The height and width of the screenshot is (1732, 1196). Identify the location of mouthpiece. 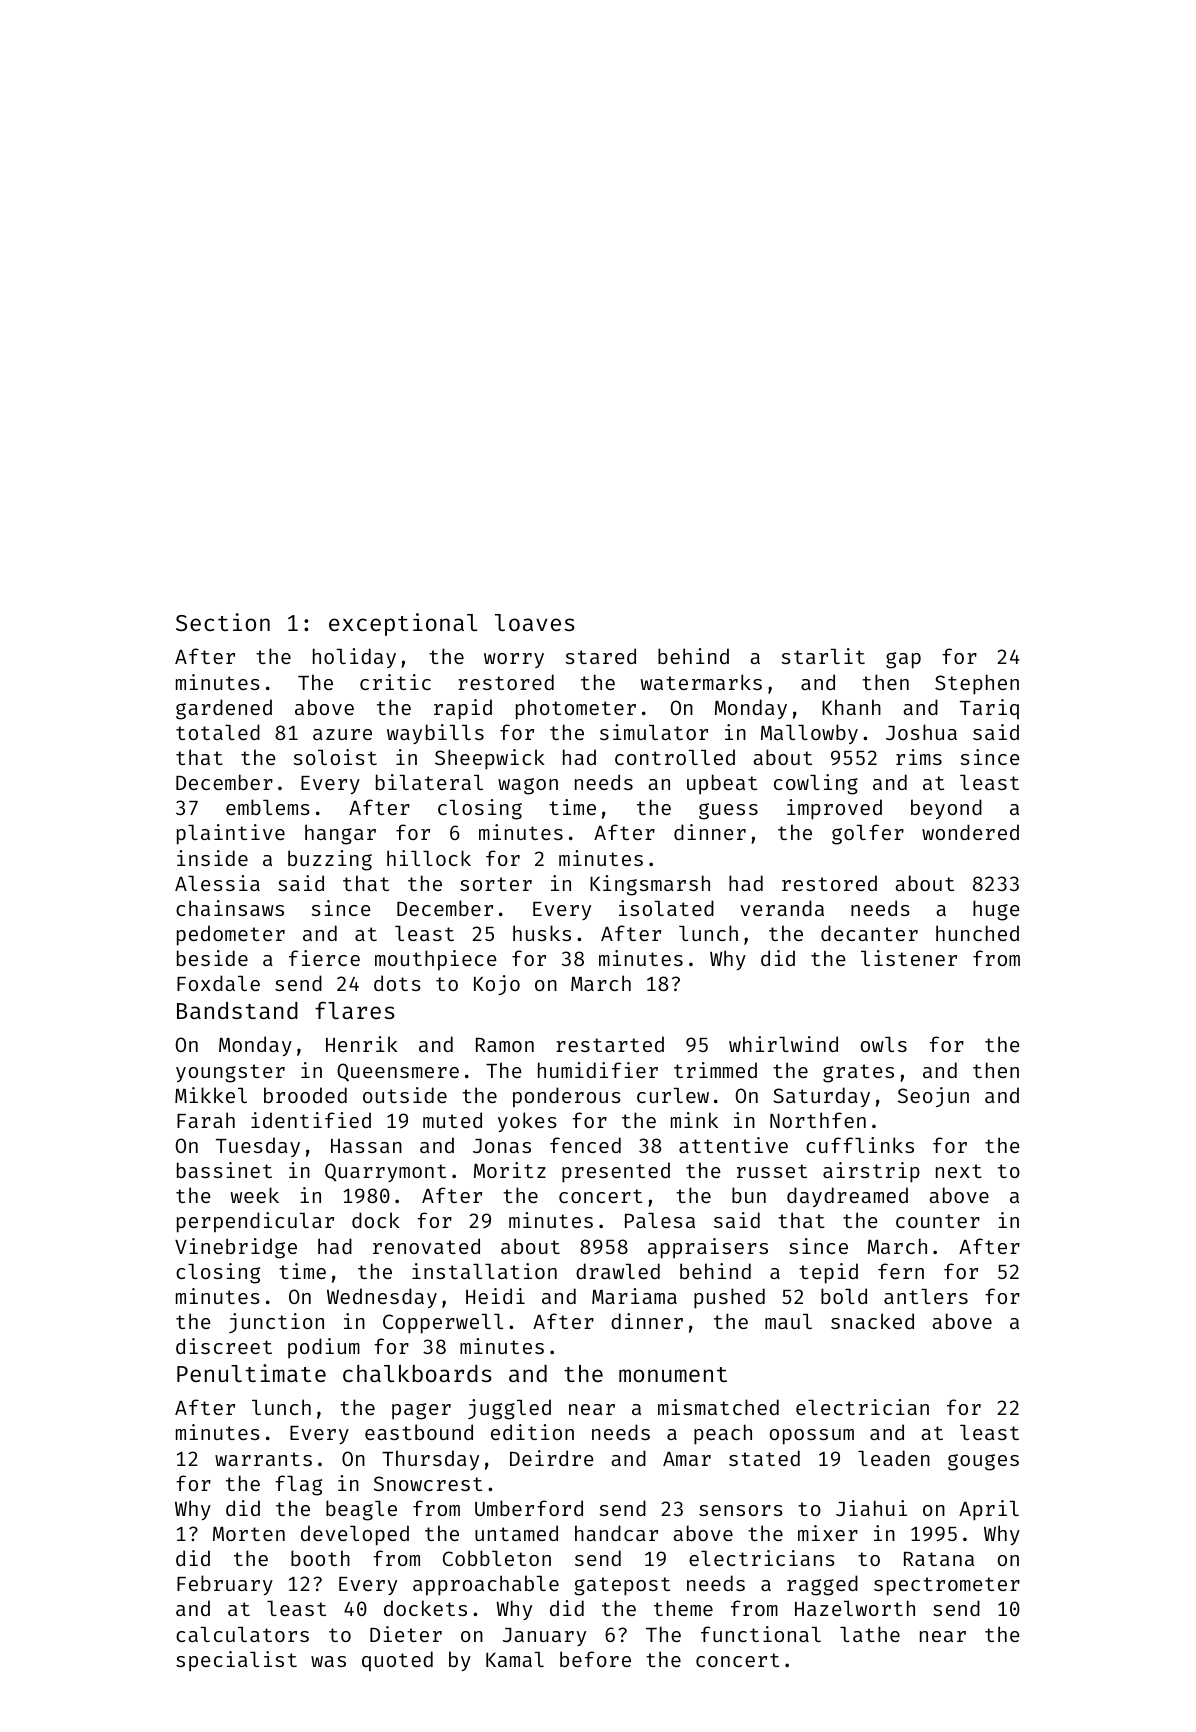
(436, 960).
